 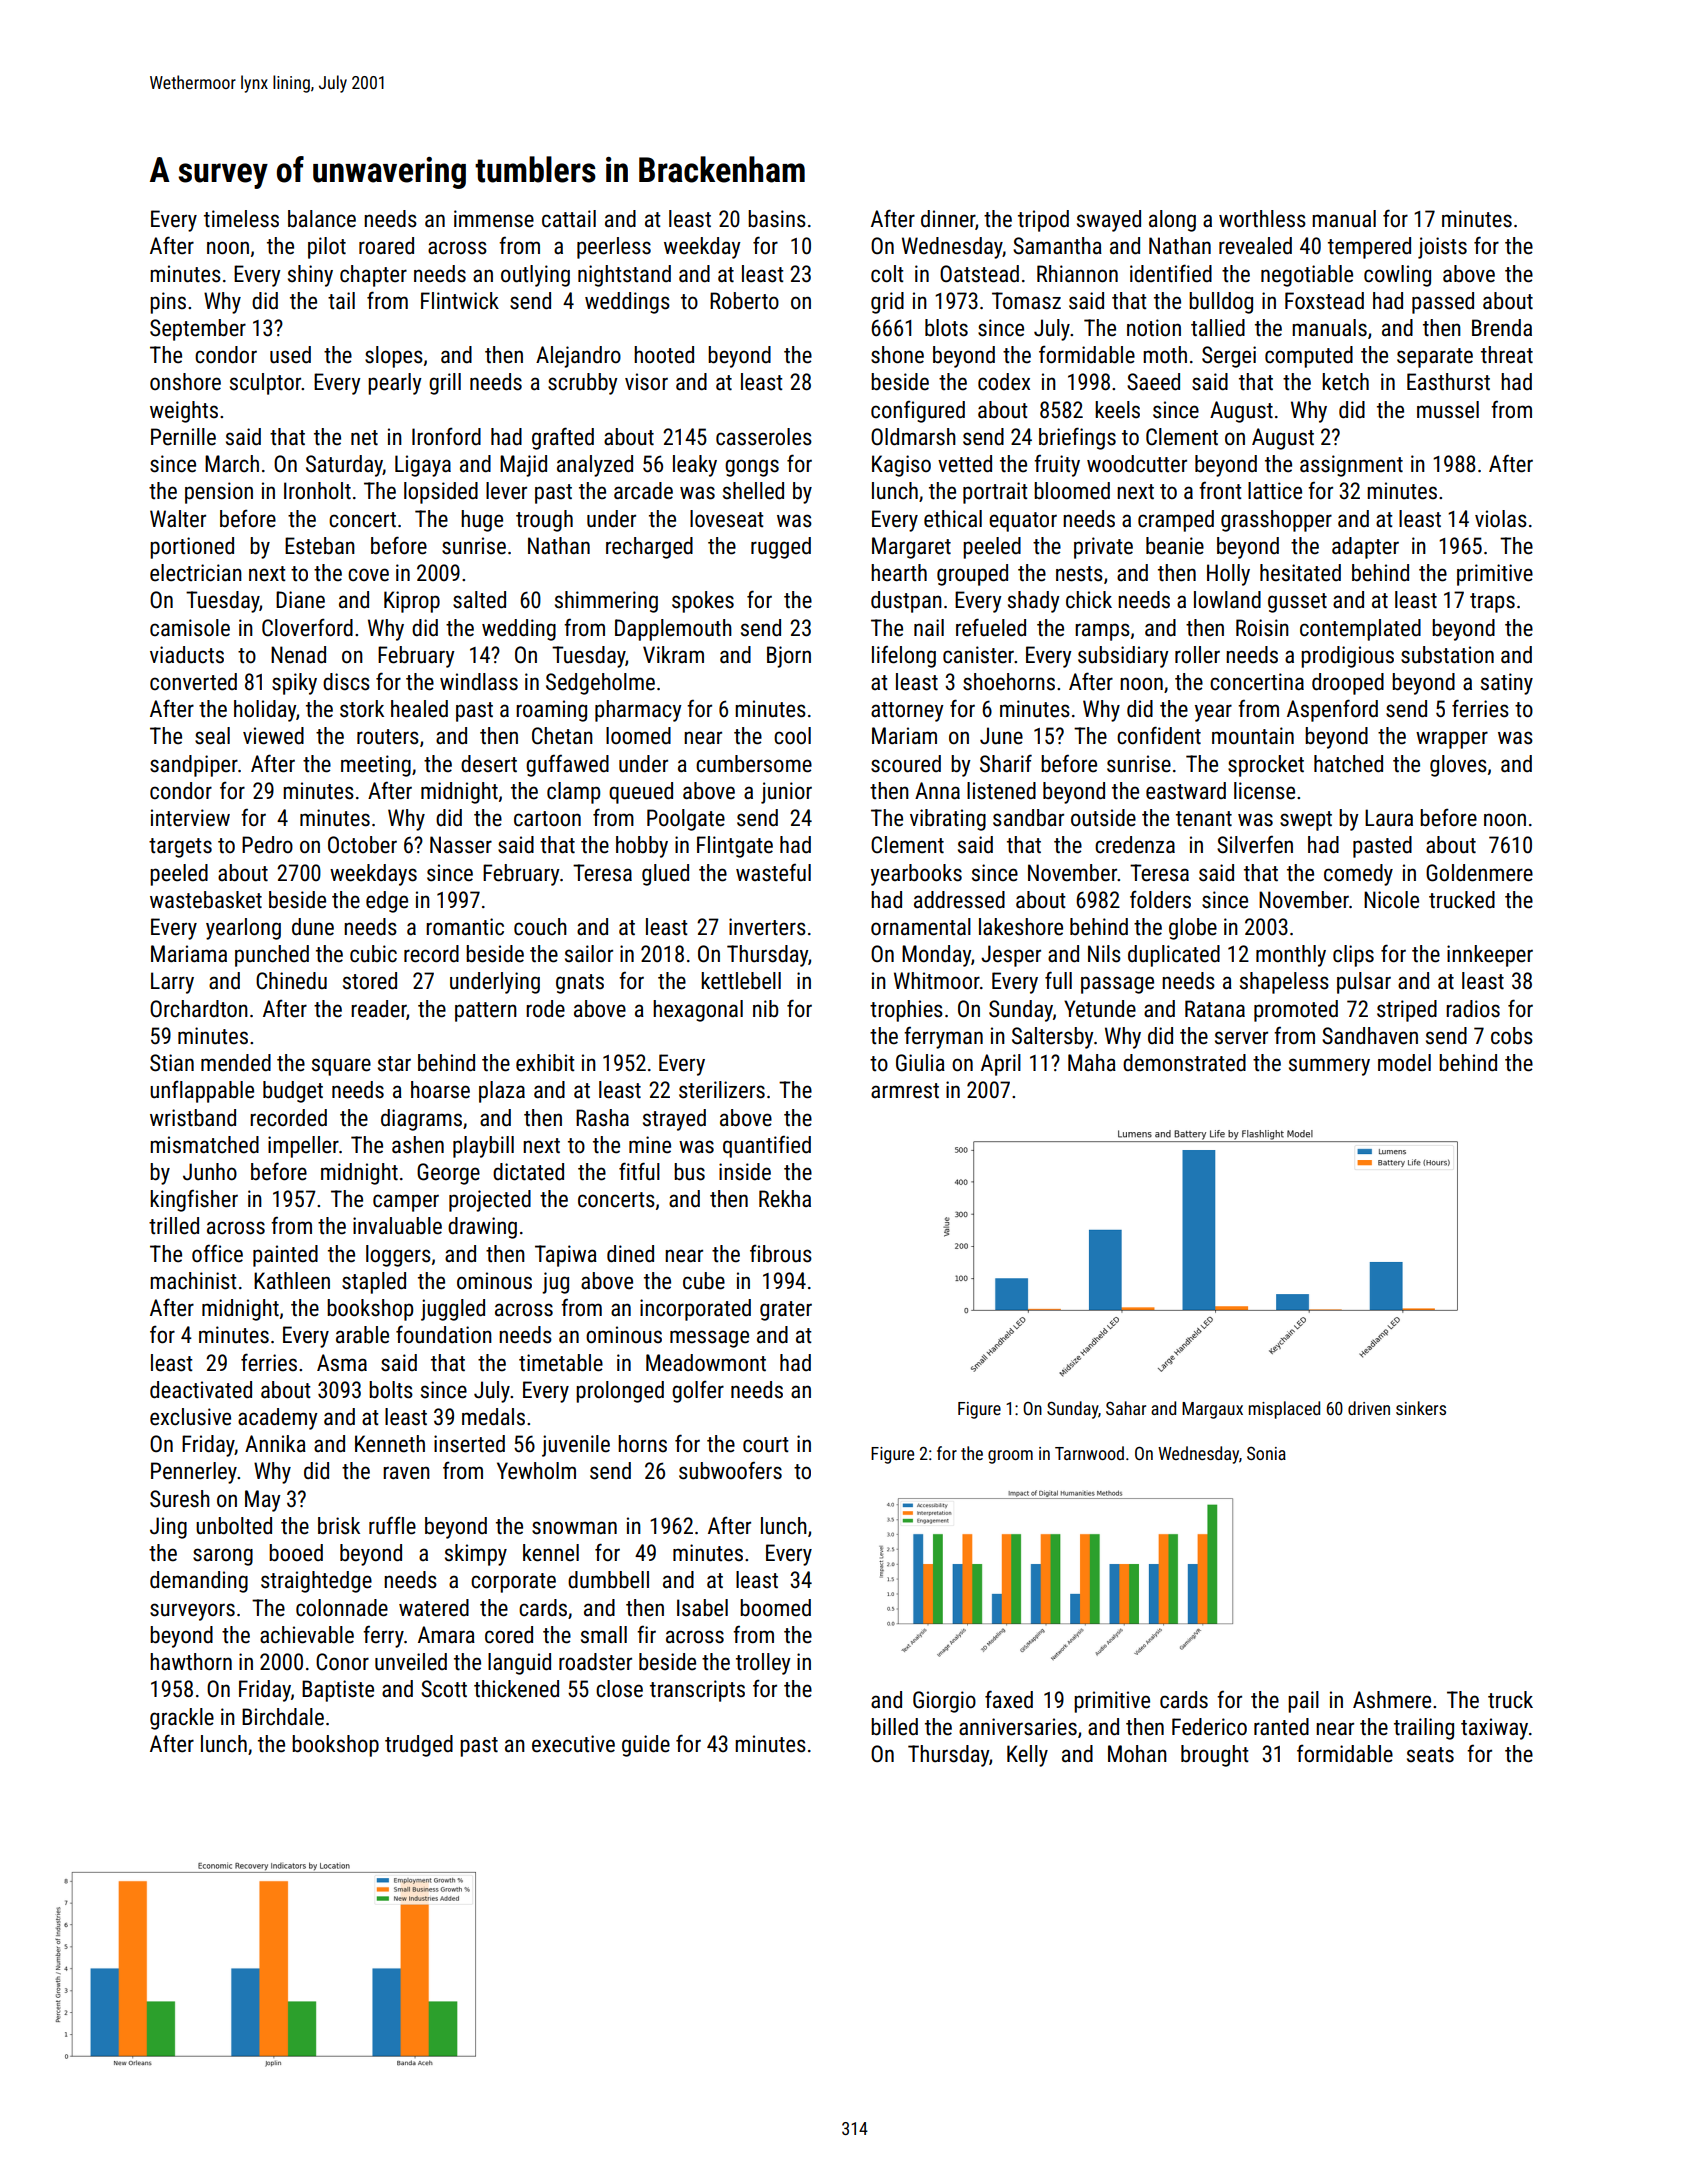 I want to click on wastebasket, so click(x=206, y=900).
